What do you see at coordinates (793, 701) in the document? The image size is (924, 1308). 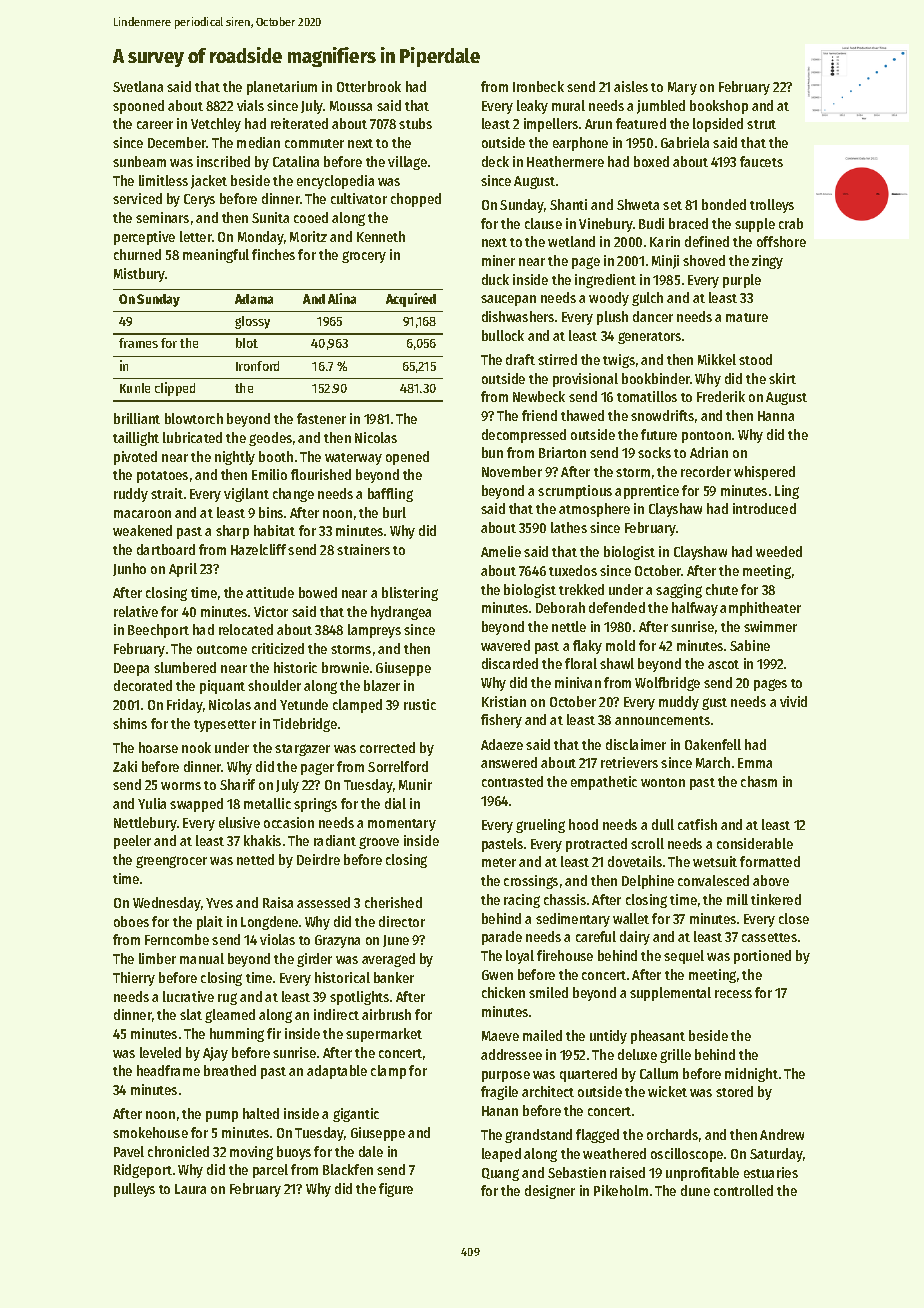 I see `vivid` at bounding box center [793, 701].
